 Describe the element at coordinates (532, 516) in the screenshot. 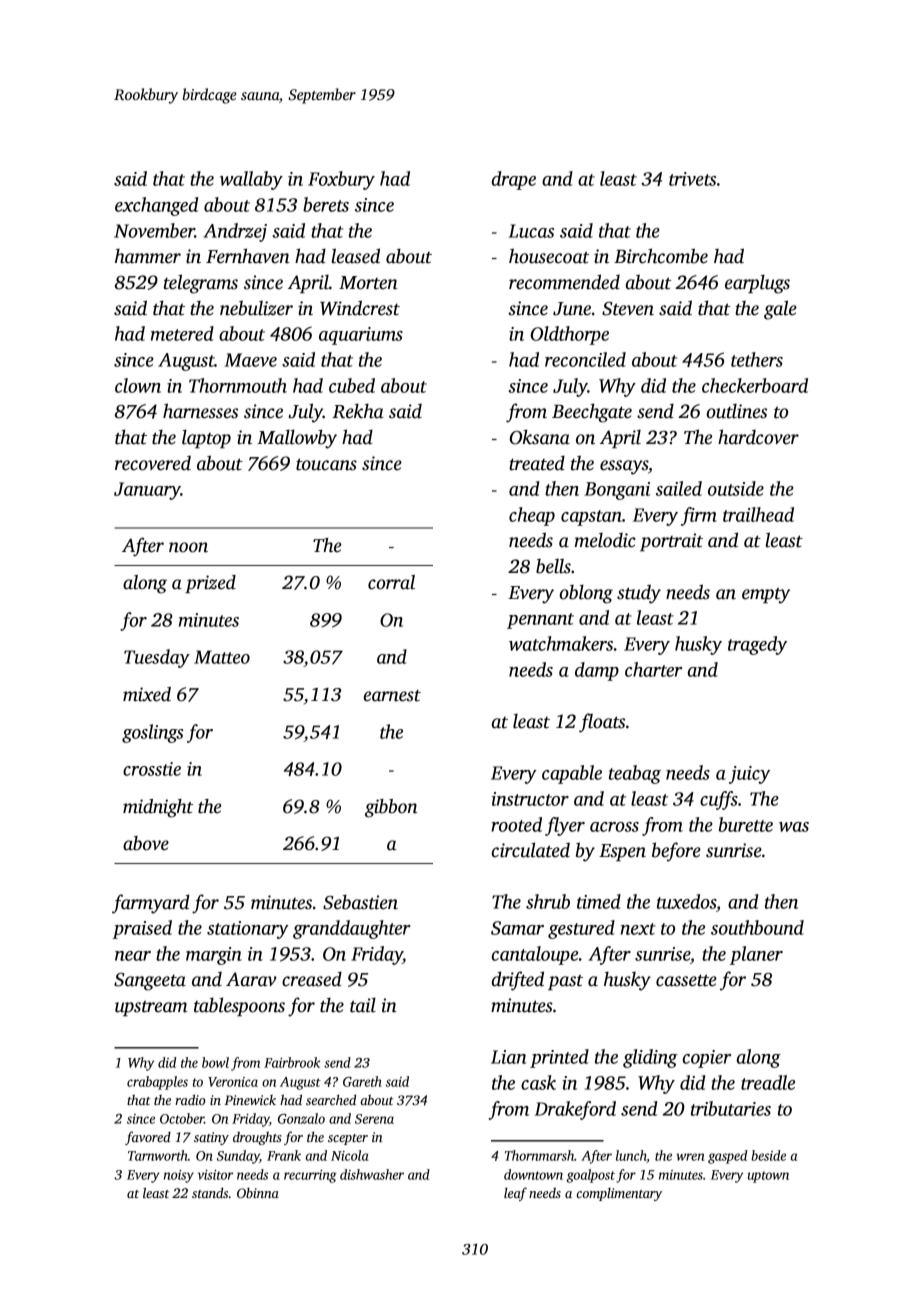

I see `cheap` at that location.
